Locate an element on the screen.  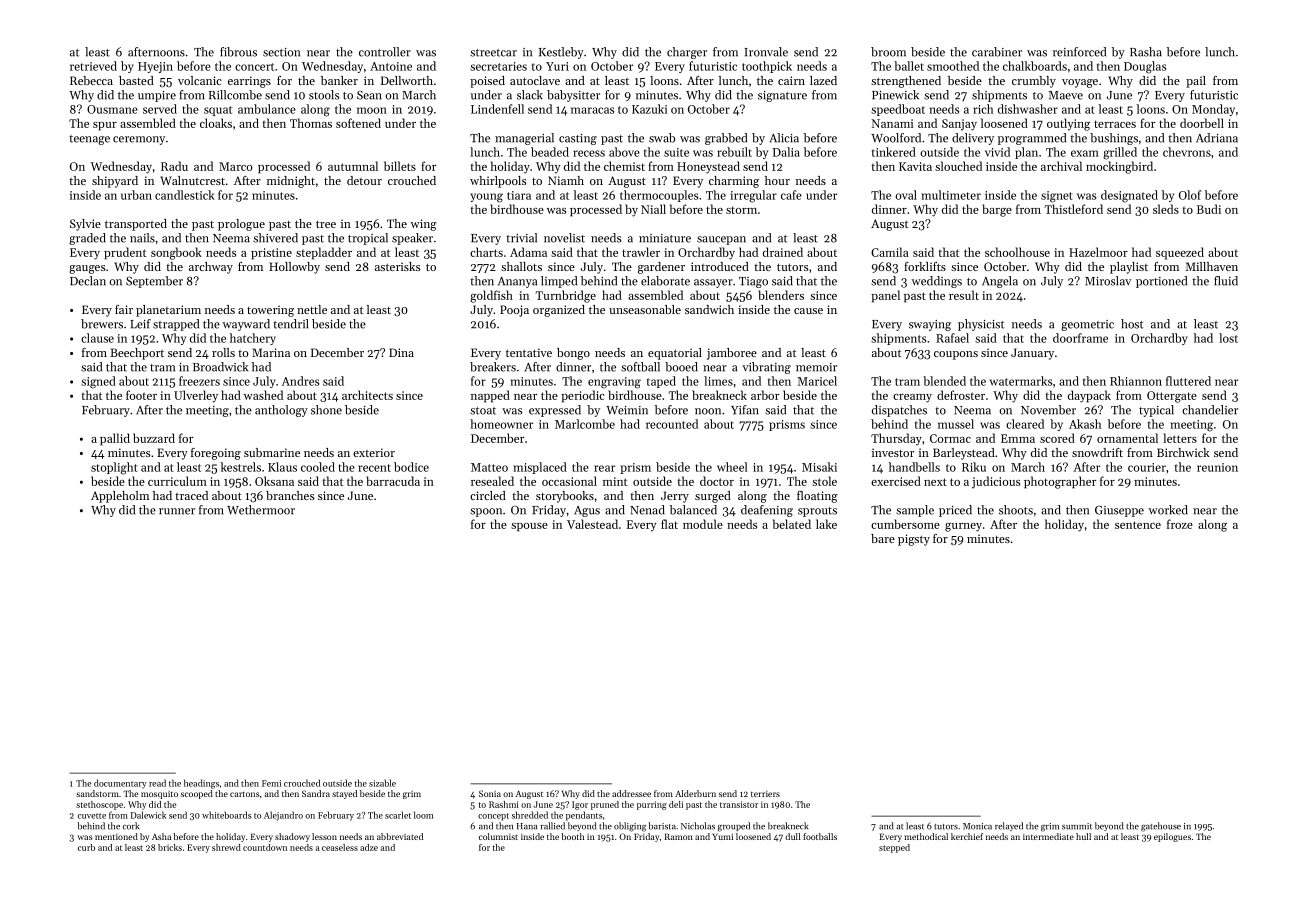
bricks is located at coordinates (170, 847).
